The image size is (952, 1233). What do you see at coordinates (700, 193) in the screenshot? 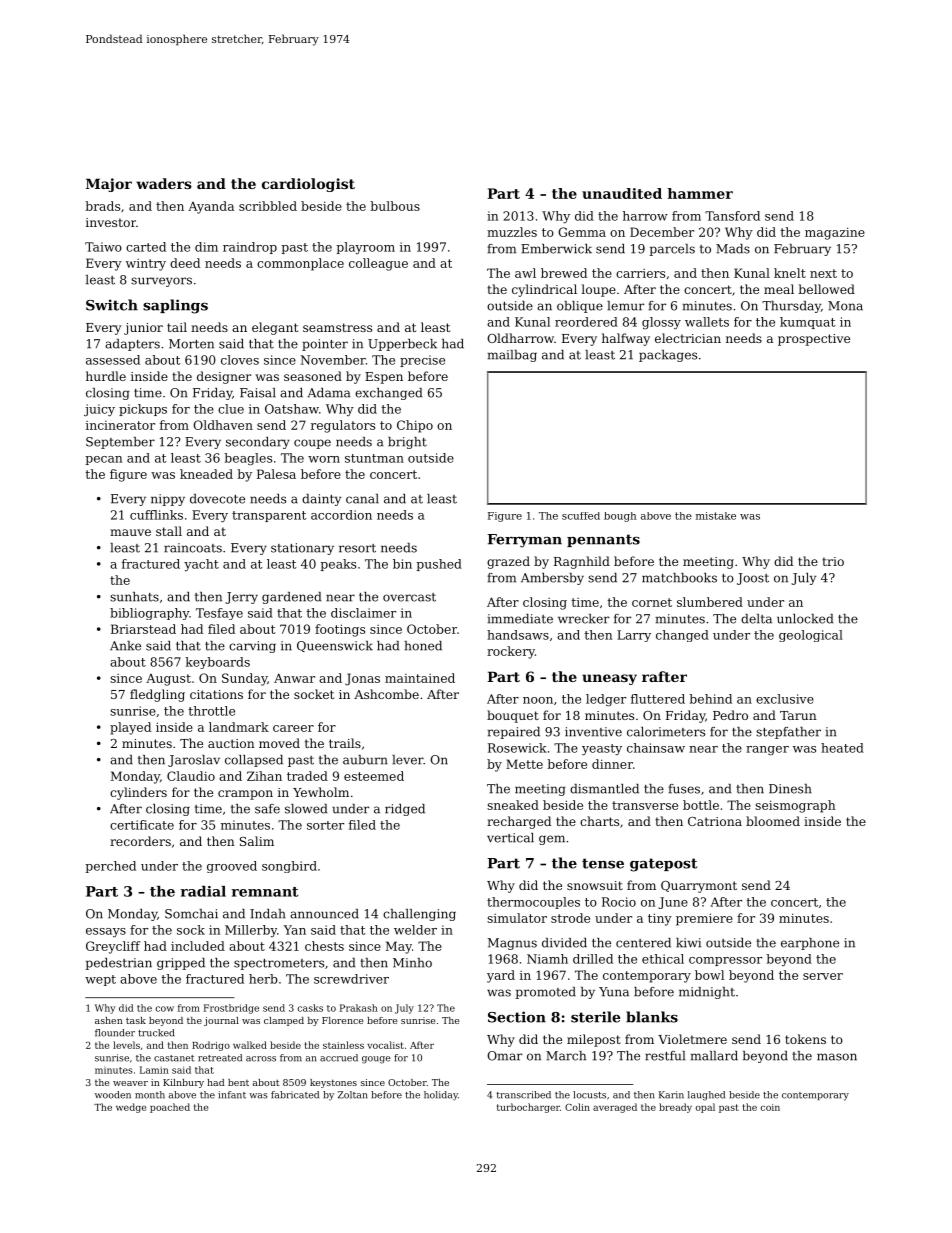
I see `hammer` at bounding box center [700, 193].
